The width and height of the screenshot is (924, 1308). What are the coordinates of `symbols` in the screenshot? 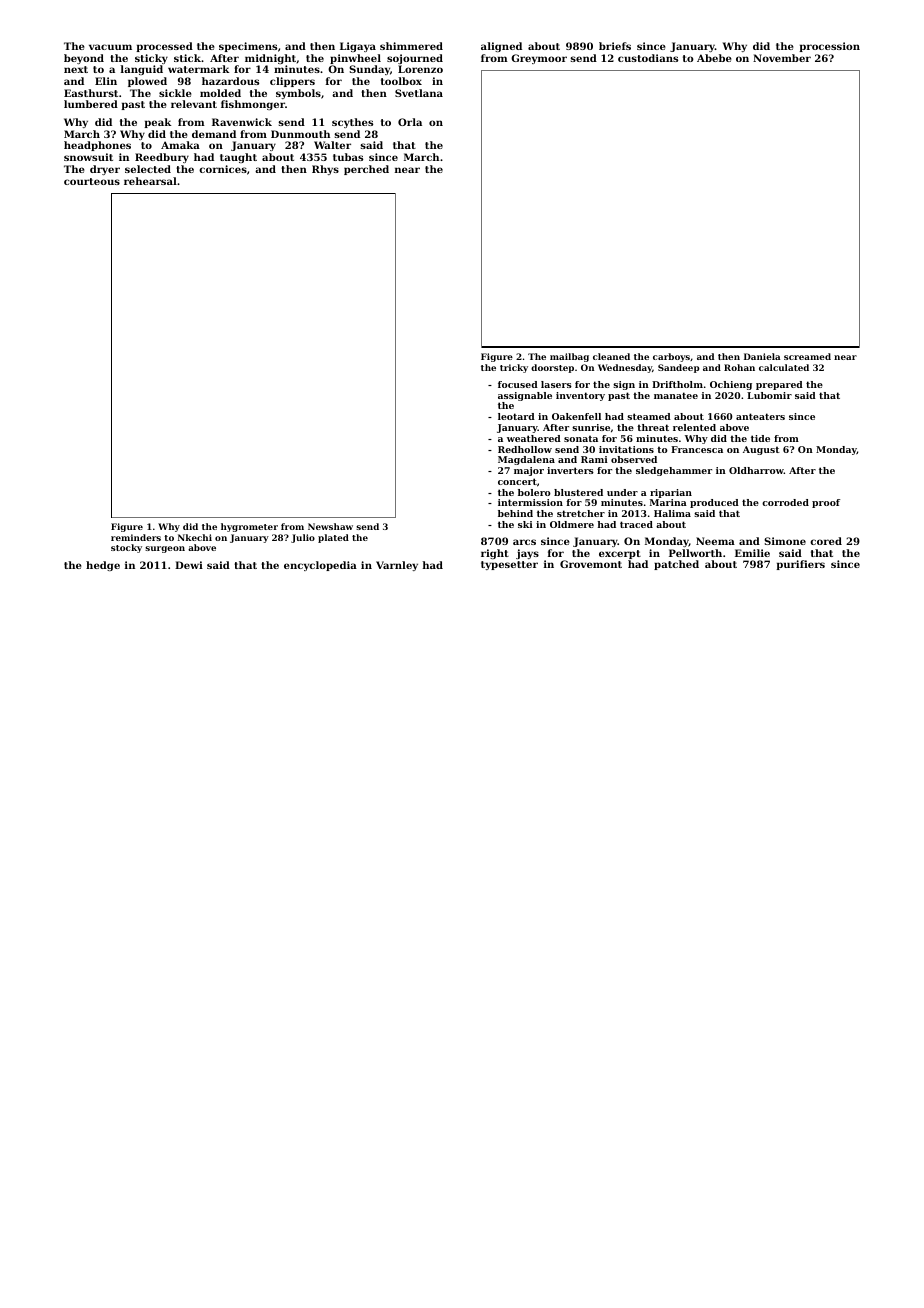 It's located at (298, 94).
